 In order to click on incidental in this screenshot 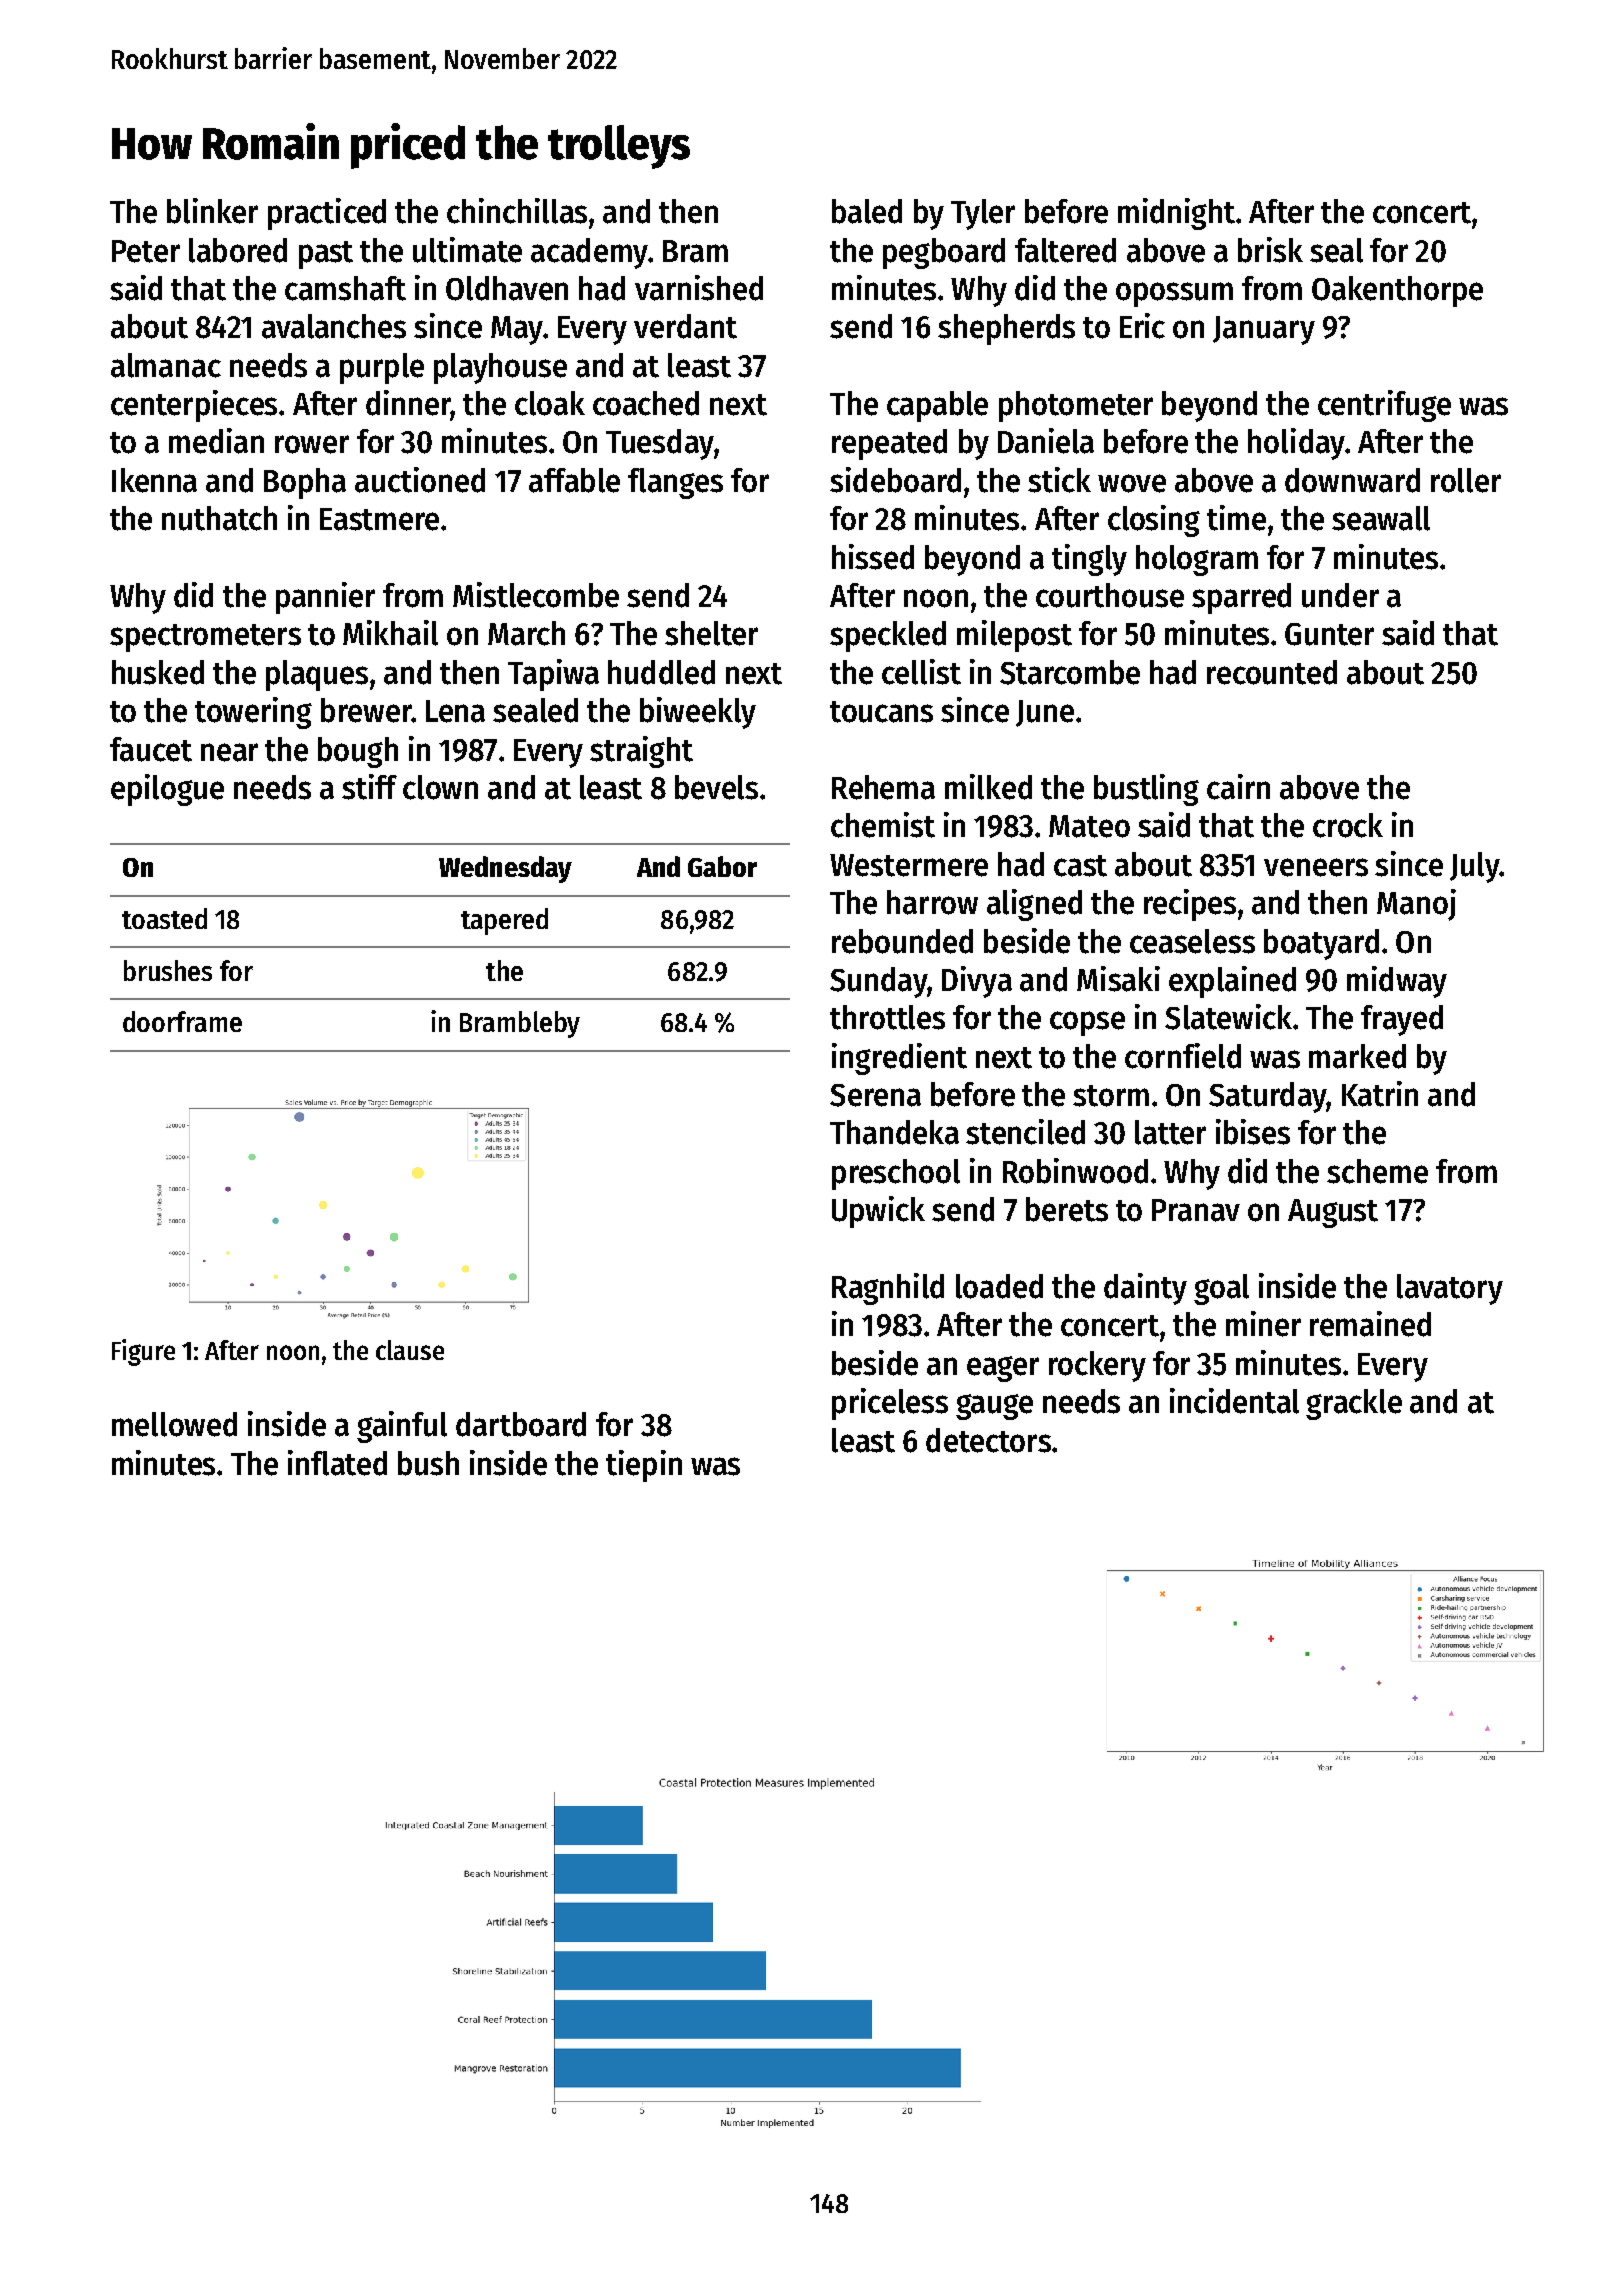, I will do `click(1234, 1401)`.
